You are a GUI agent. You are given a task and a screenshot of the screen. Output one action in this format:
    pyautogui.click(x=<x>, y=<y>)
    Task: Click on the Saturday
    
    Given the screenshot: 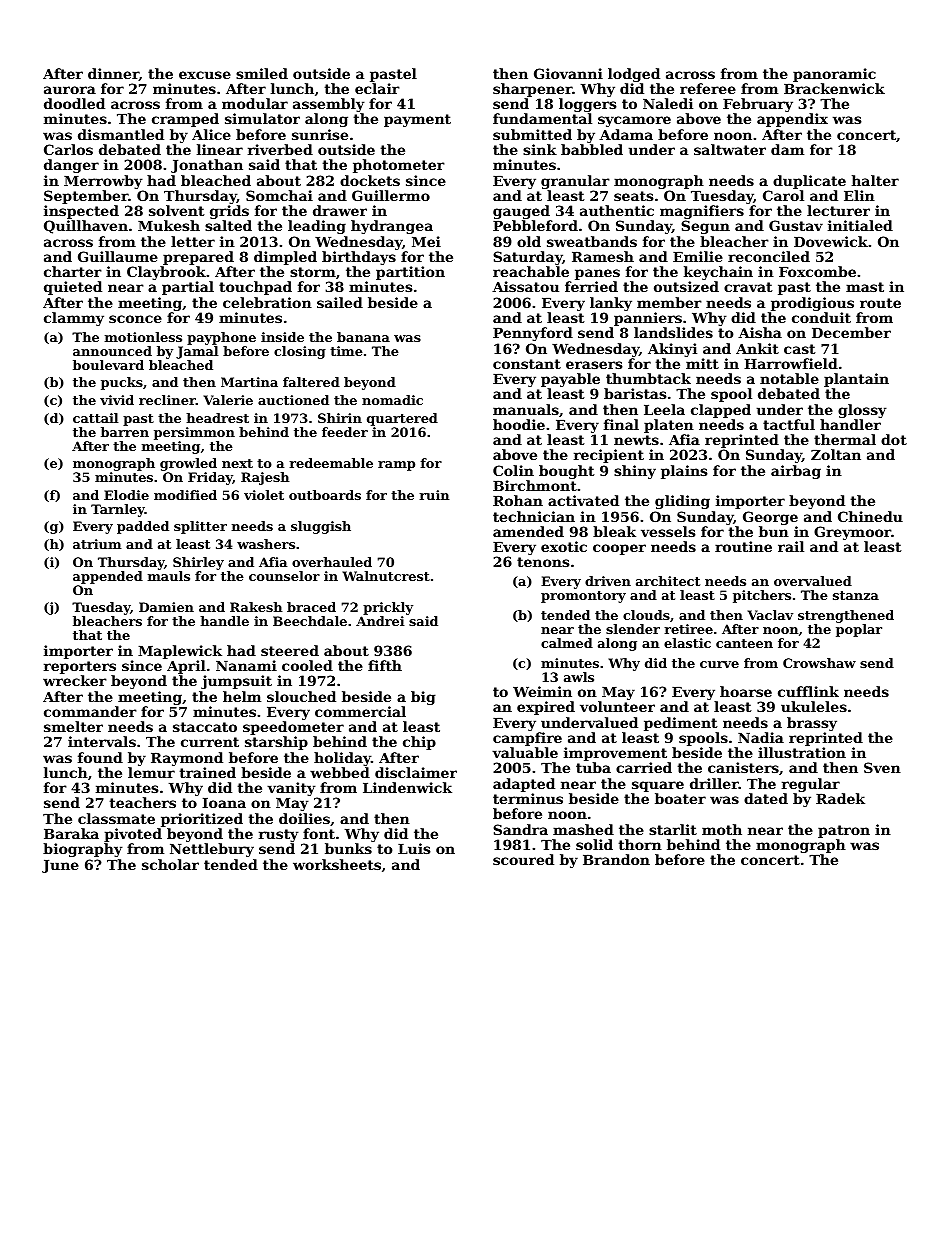 What is the action you would take?
    pyautogui.click(x=528, y=258)
